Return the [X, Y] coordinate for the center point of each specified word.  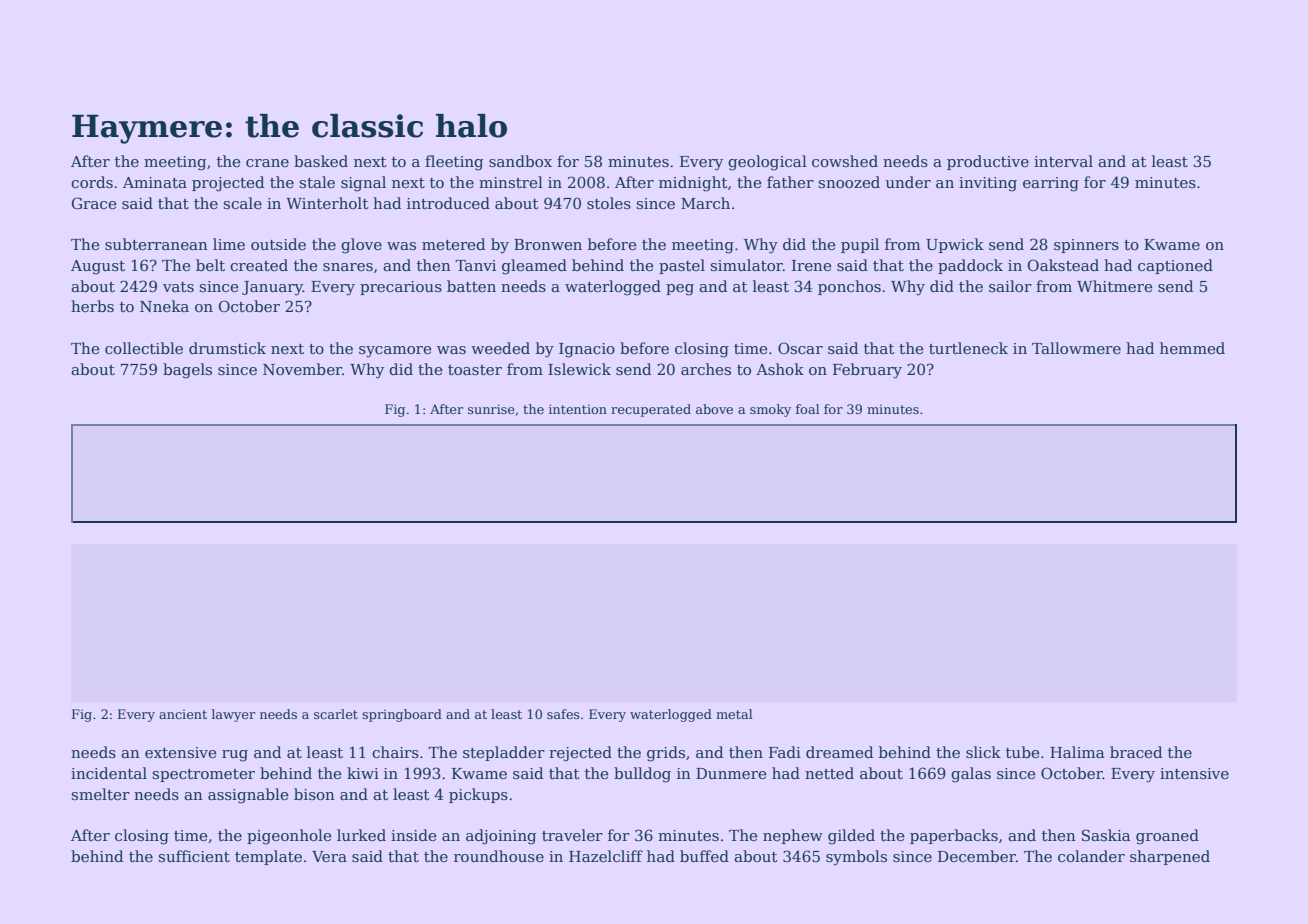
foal [808, 409]
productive [988, 162]
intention [578, 409]
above [714, 409]
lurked [361, 835]
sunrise [491, 409]
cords [92, 182]
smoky [770, 410]
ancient [183, 714]
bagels [187, 371]
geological [767, 163]
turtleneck [968, 348]
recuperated [651, 410]
